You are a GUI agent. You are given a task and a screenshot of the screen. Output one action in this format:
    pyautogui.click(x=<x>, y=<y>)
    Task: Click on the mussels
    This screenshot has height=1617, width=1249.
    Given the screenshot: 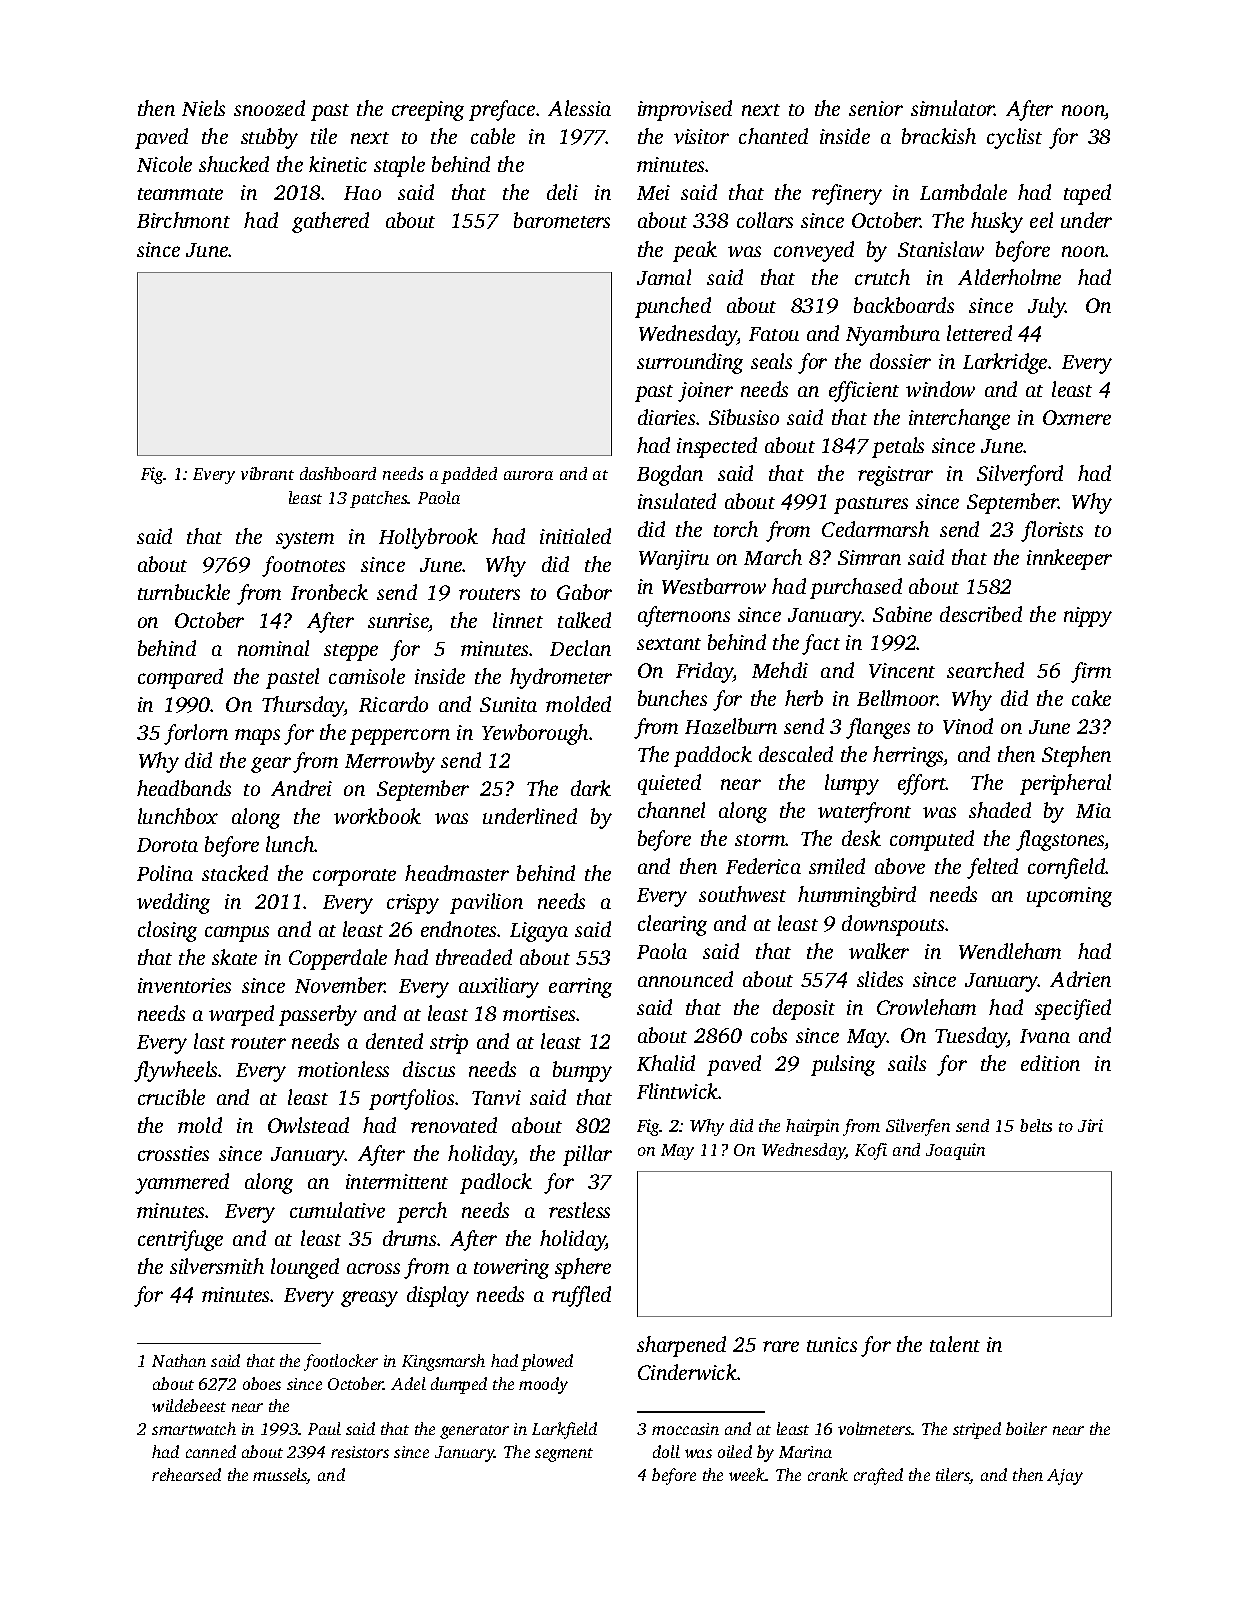 What is the action you would take?
    pyautogui.click(x=280, y=1476)
